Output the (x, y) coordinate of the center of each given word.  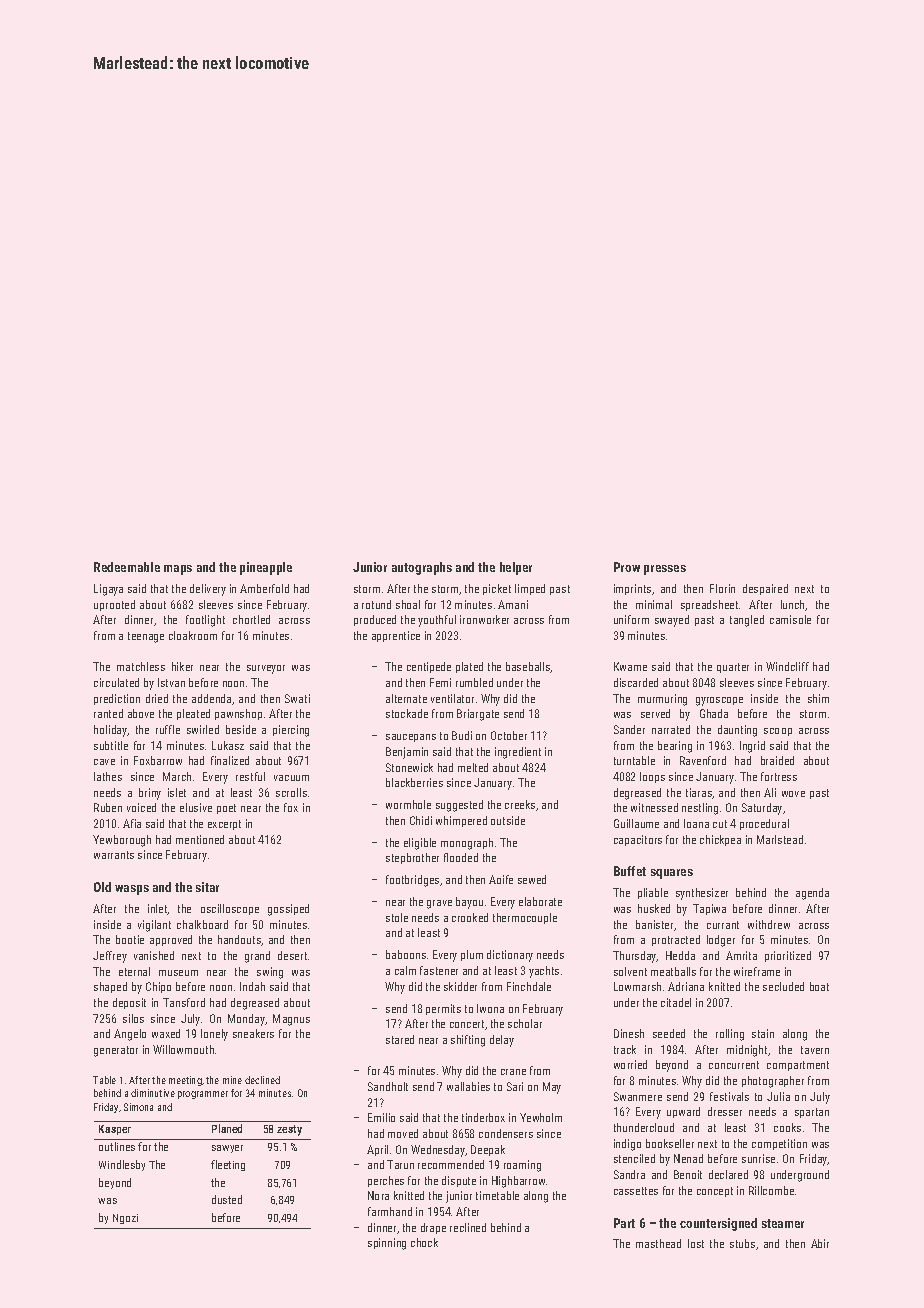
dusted (227, 1199)
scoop (778, 732)
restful (250, 776)
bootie (130, 939)
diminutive (153, 1093)
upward (683, 1112)
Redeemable (127, 567)
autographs (422, 568)
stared (400, 1039)
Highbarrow (518, 1182)
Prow (627, 567)
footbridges (412, 881)
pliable (653, 893)
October (509, 735)
